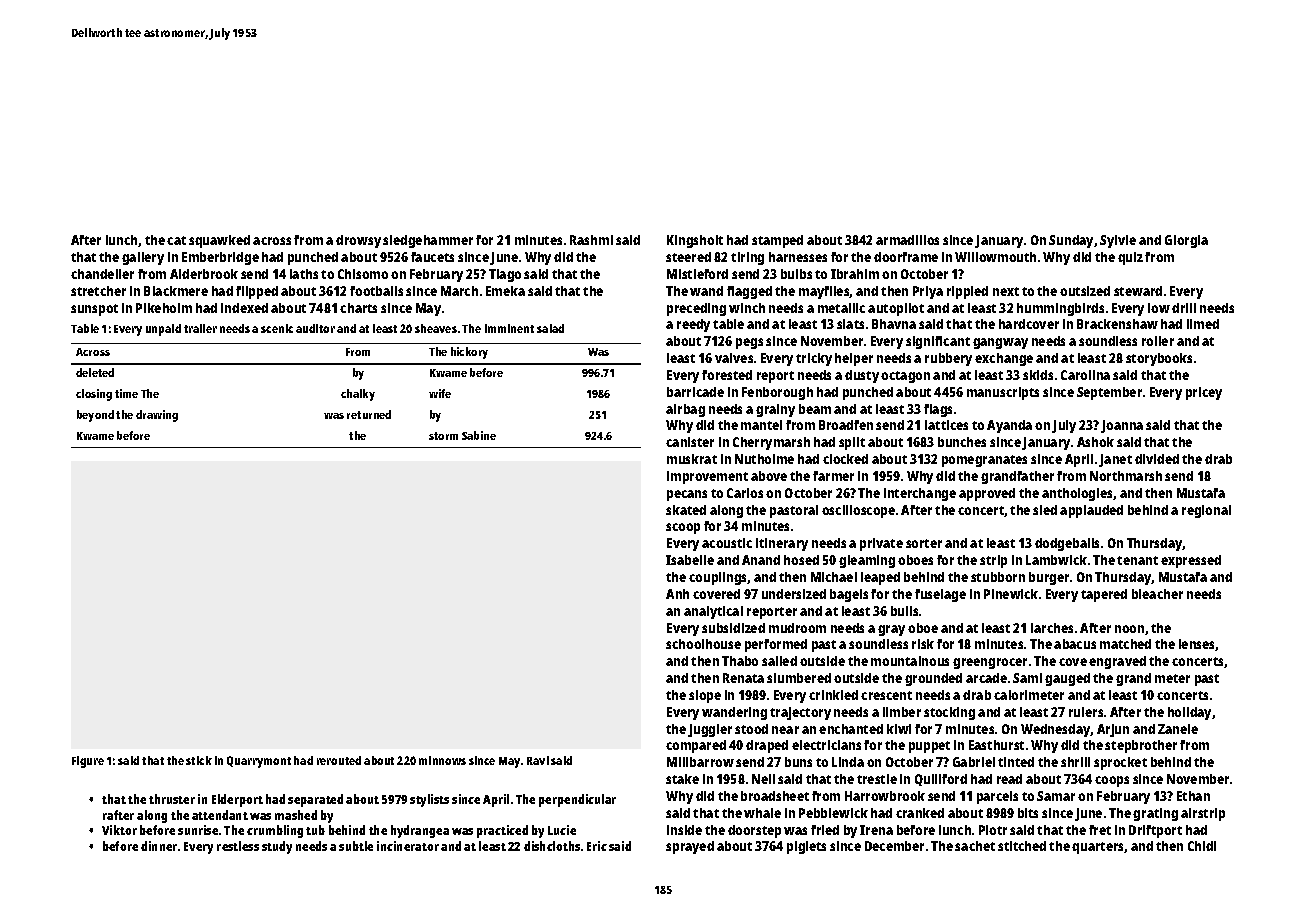 Image resolution: width=1308 pixels, height=924 pixels. Describe the element at coordinates (690, 560) in the screenshot. I see `Isabelle` at that location.
